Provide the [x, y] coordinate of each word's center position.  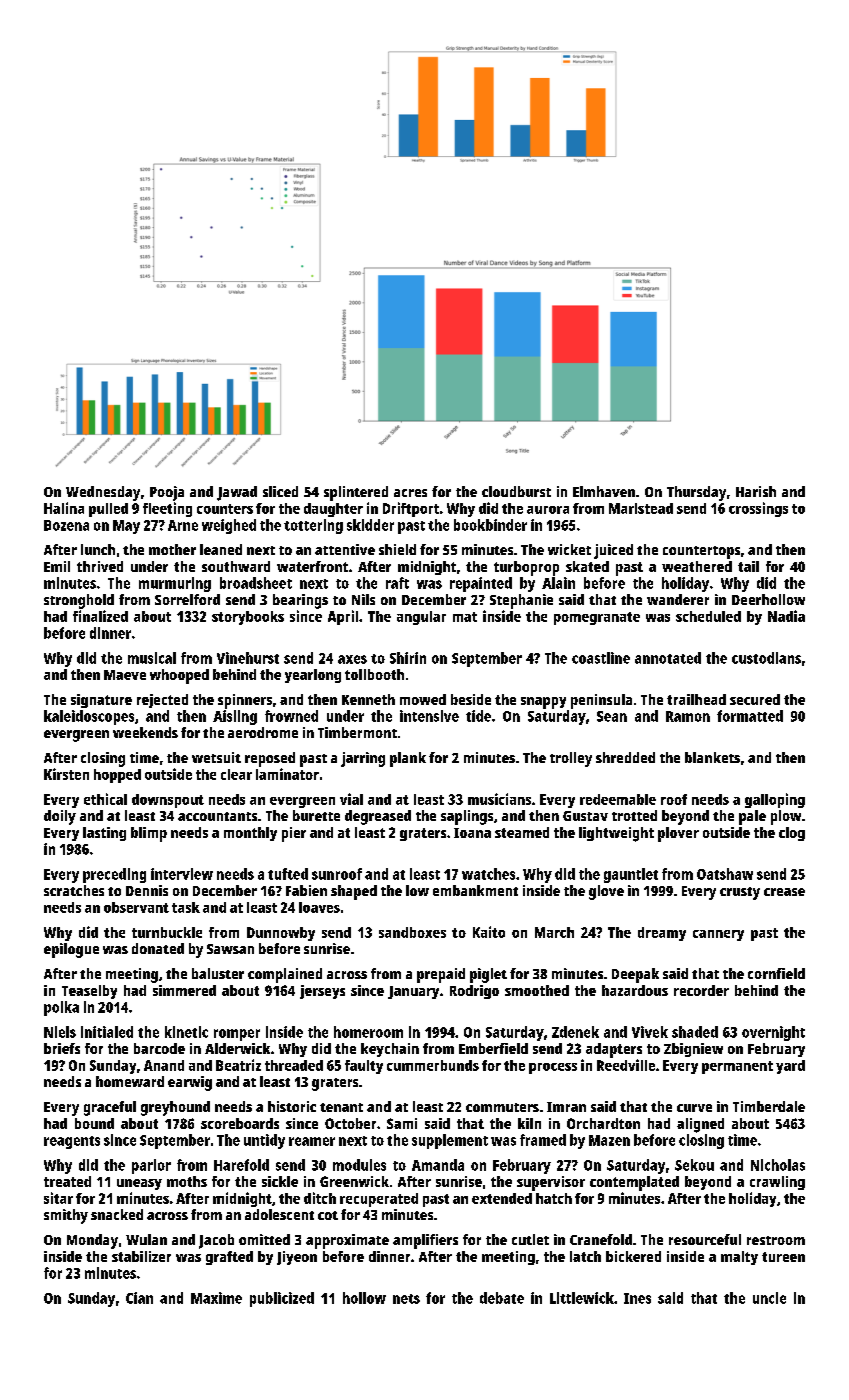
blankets [712, 757]
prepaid [441, 975]
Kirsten [66, 774]
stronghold [79, 601]
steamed [522, 832]
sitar [58, 1198]
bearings [300, 601]
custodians [766, 658]
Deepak [635, 975]
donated [158, 948]
